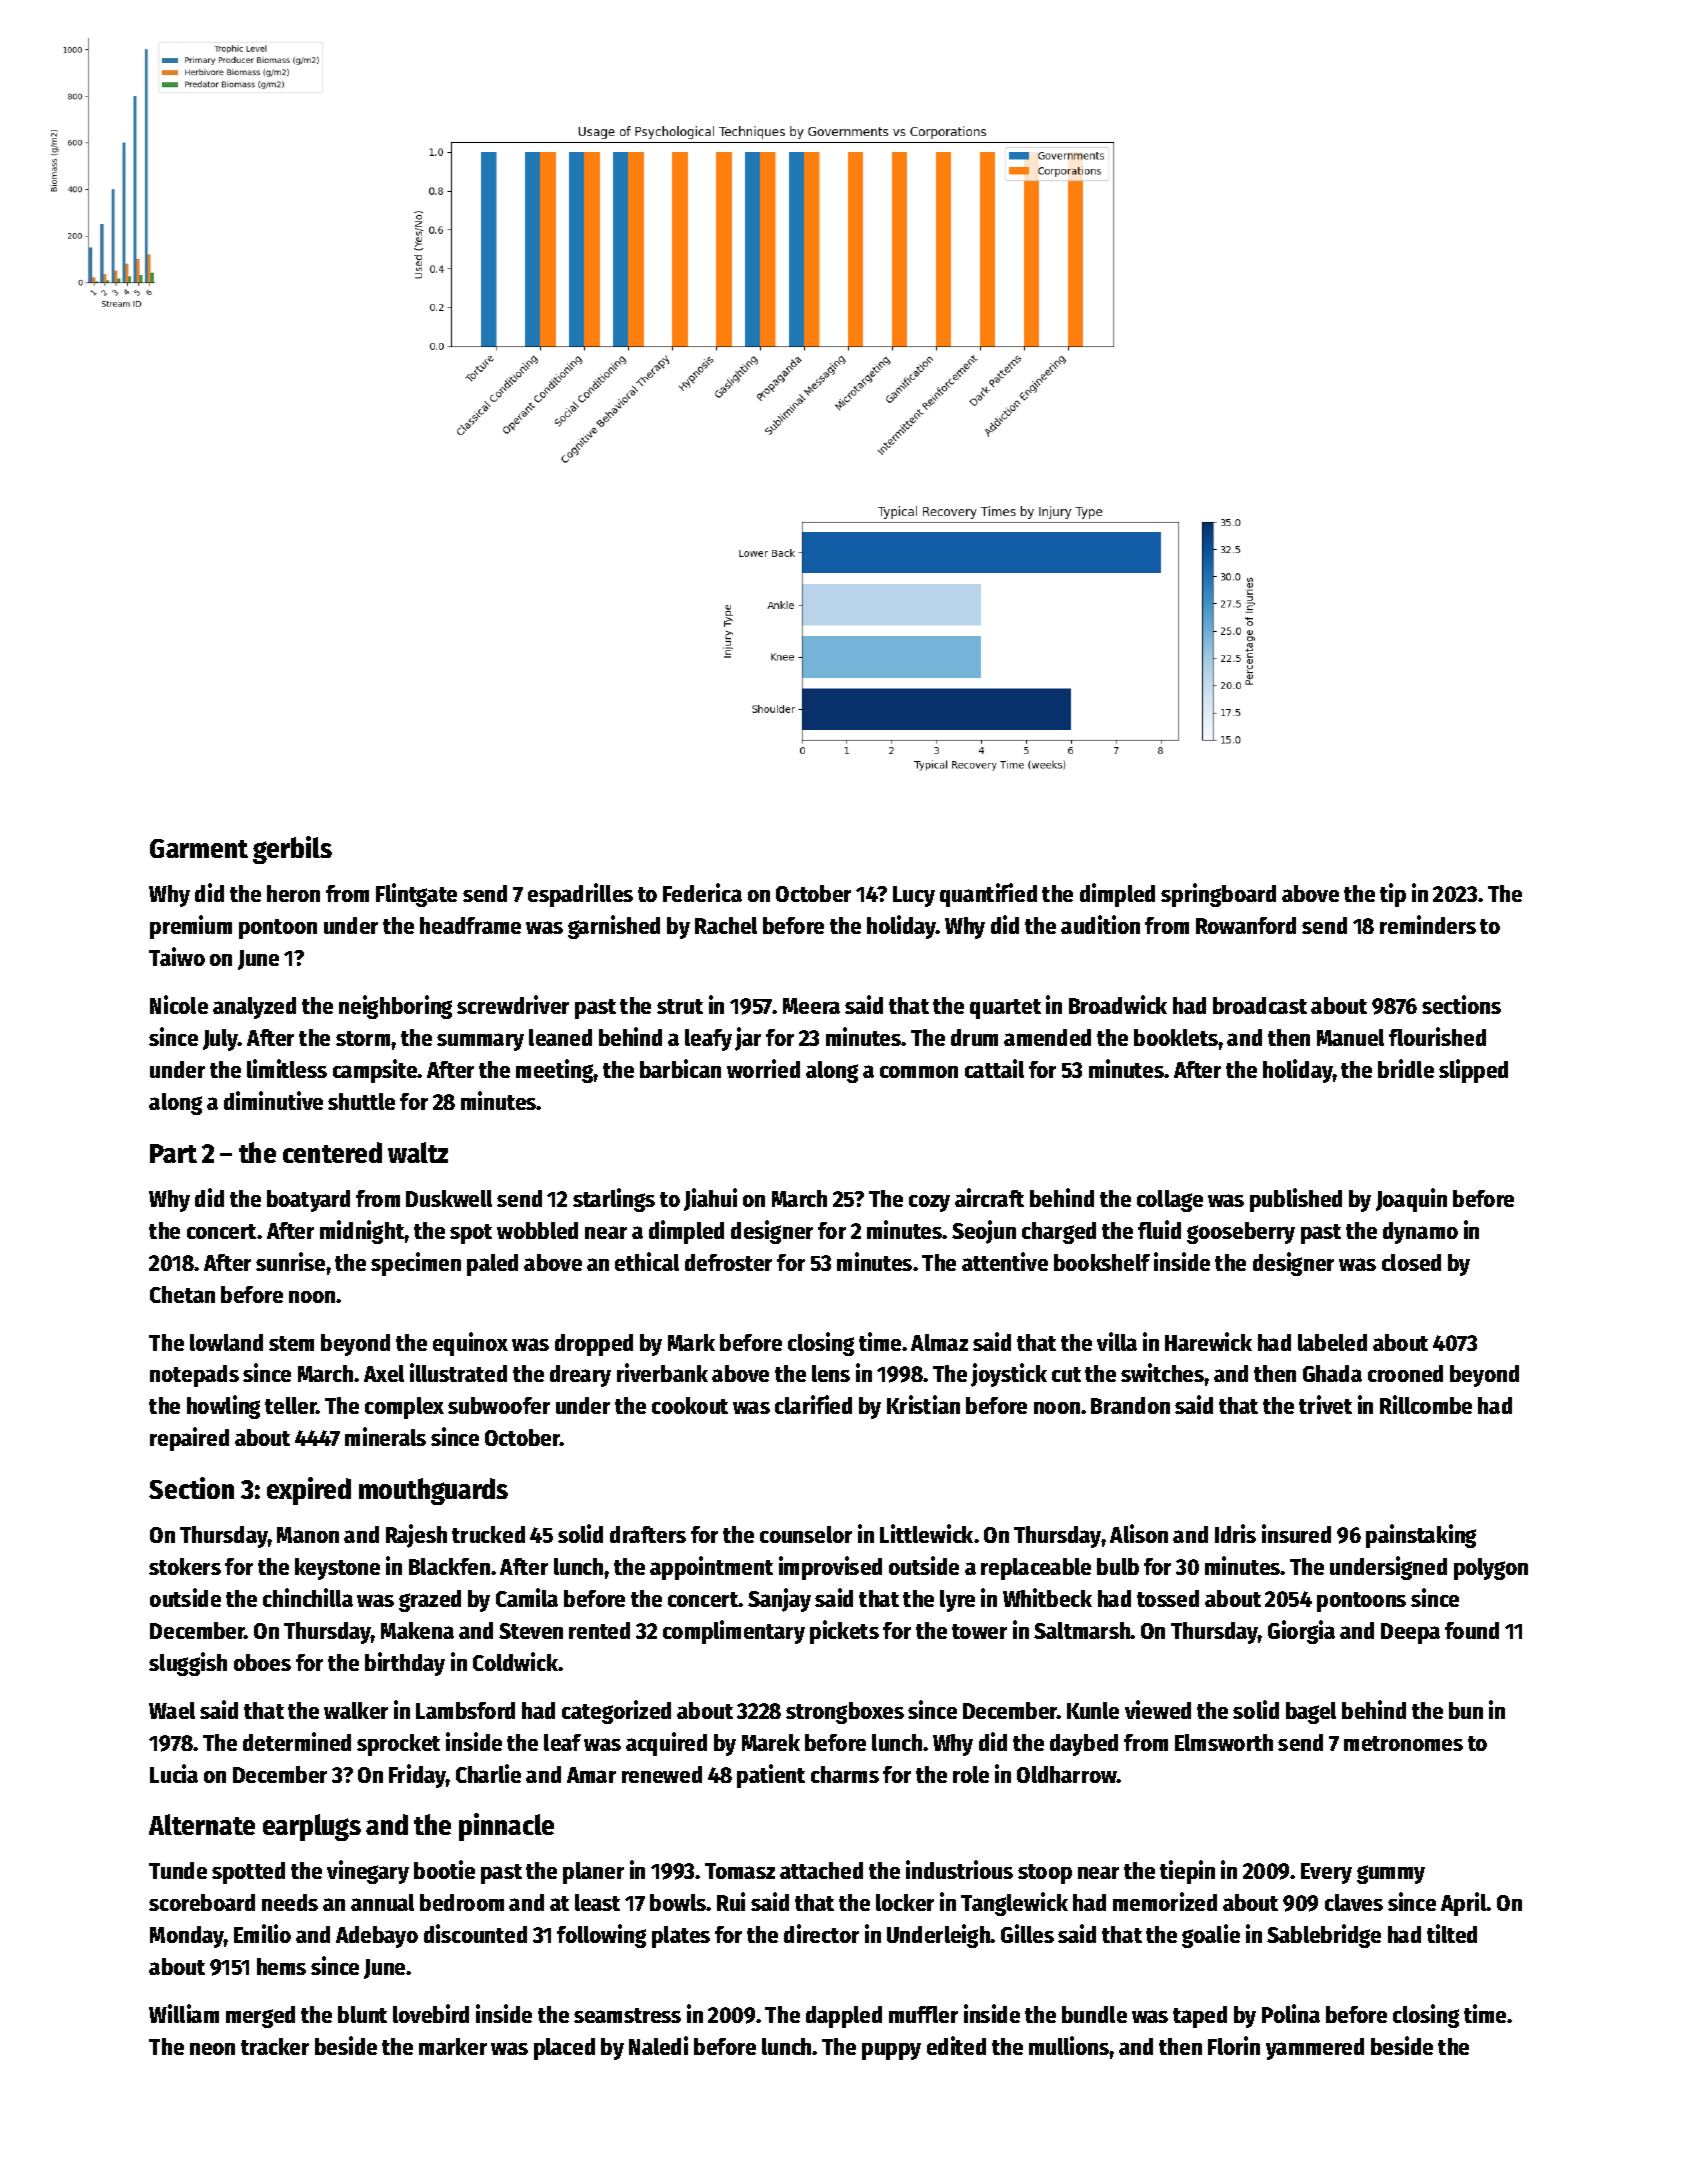 This screenshot has height=2178, width=1683. Describe the element at coordinates (1296, 1200) in the screenshot. I see `published` at that location.
